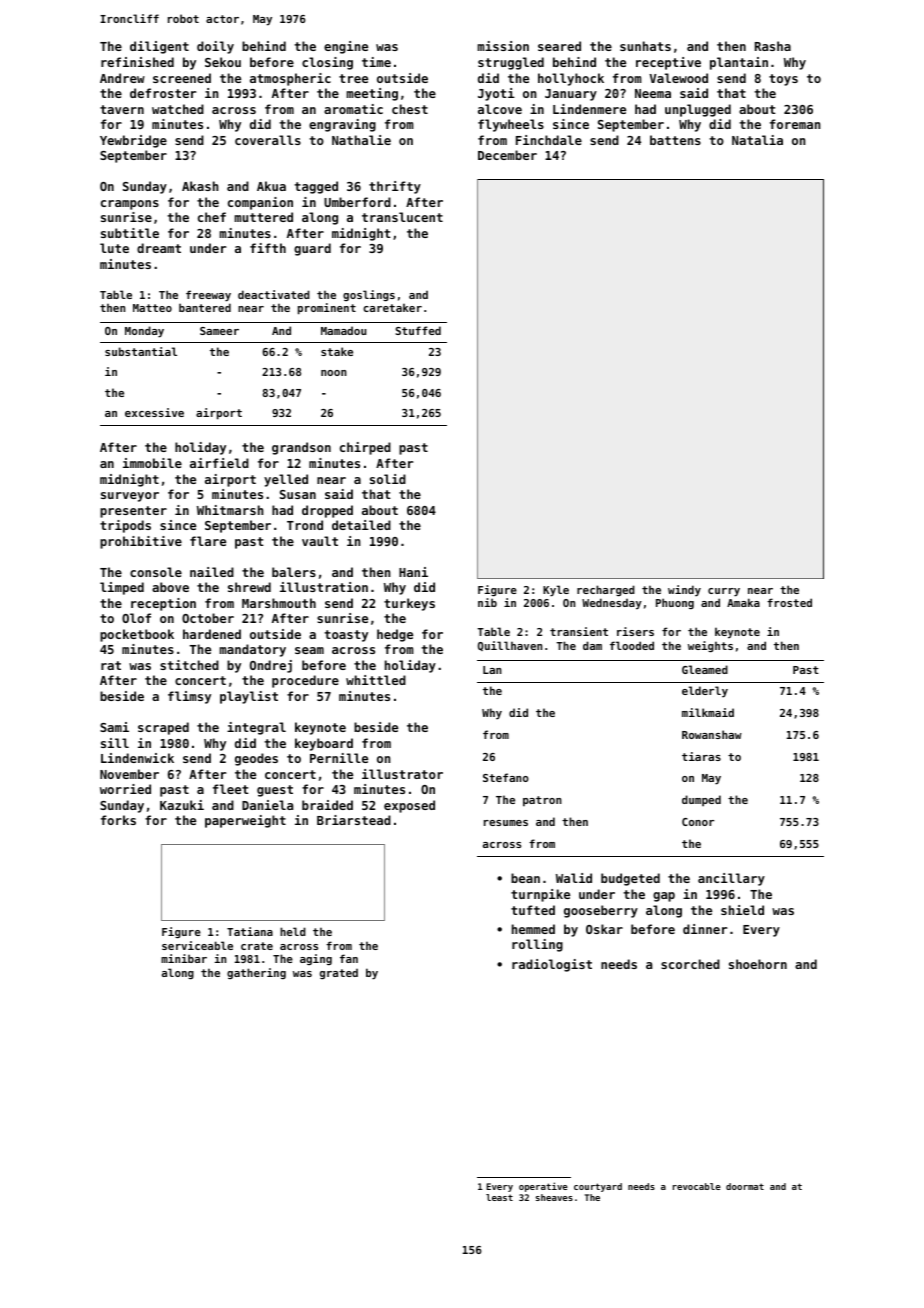 This page has height=1308, width=924. I want to click on gathering, so click(256, 973).
